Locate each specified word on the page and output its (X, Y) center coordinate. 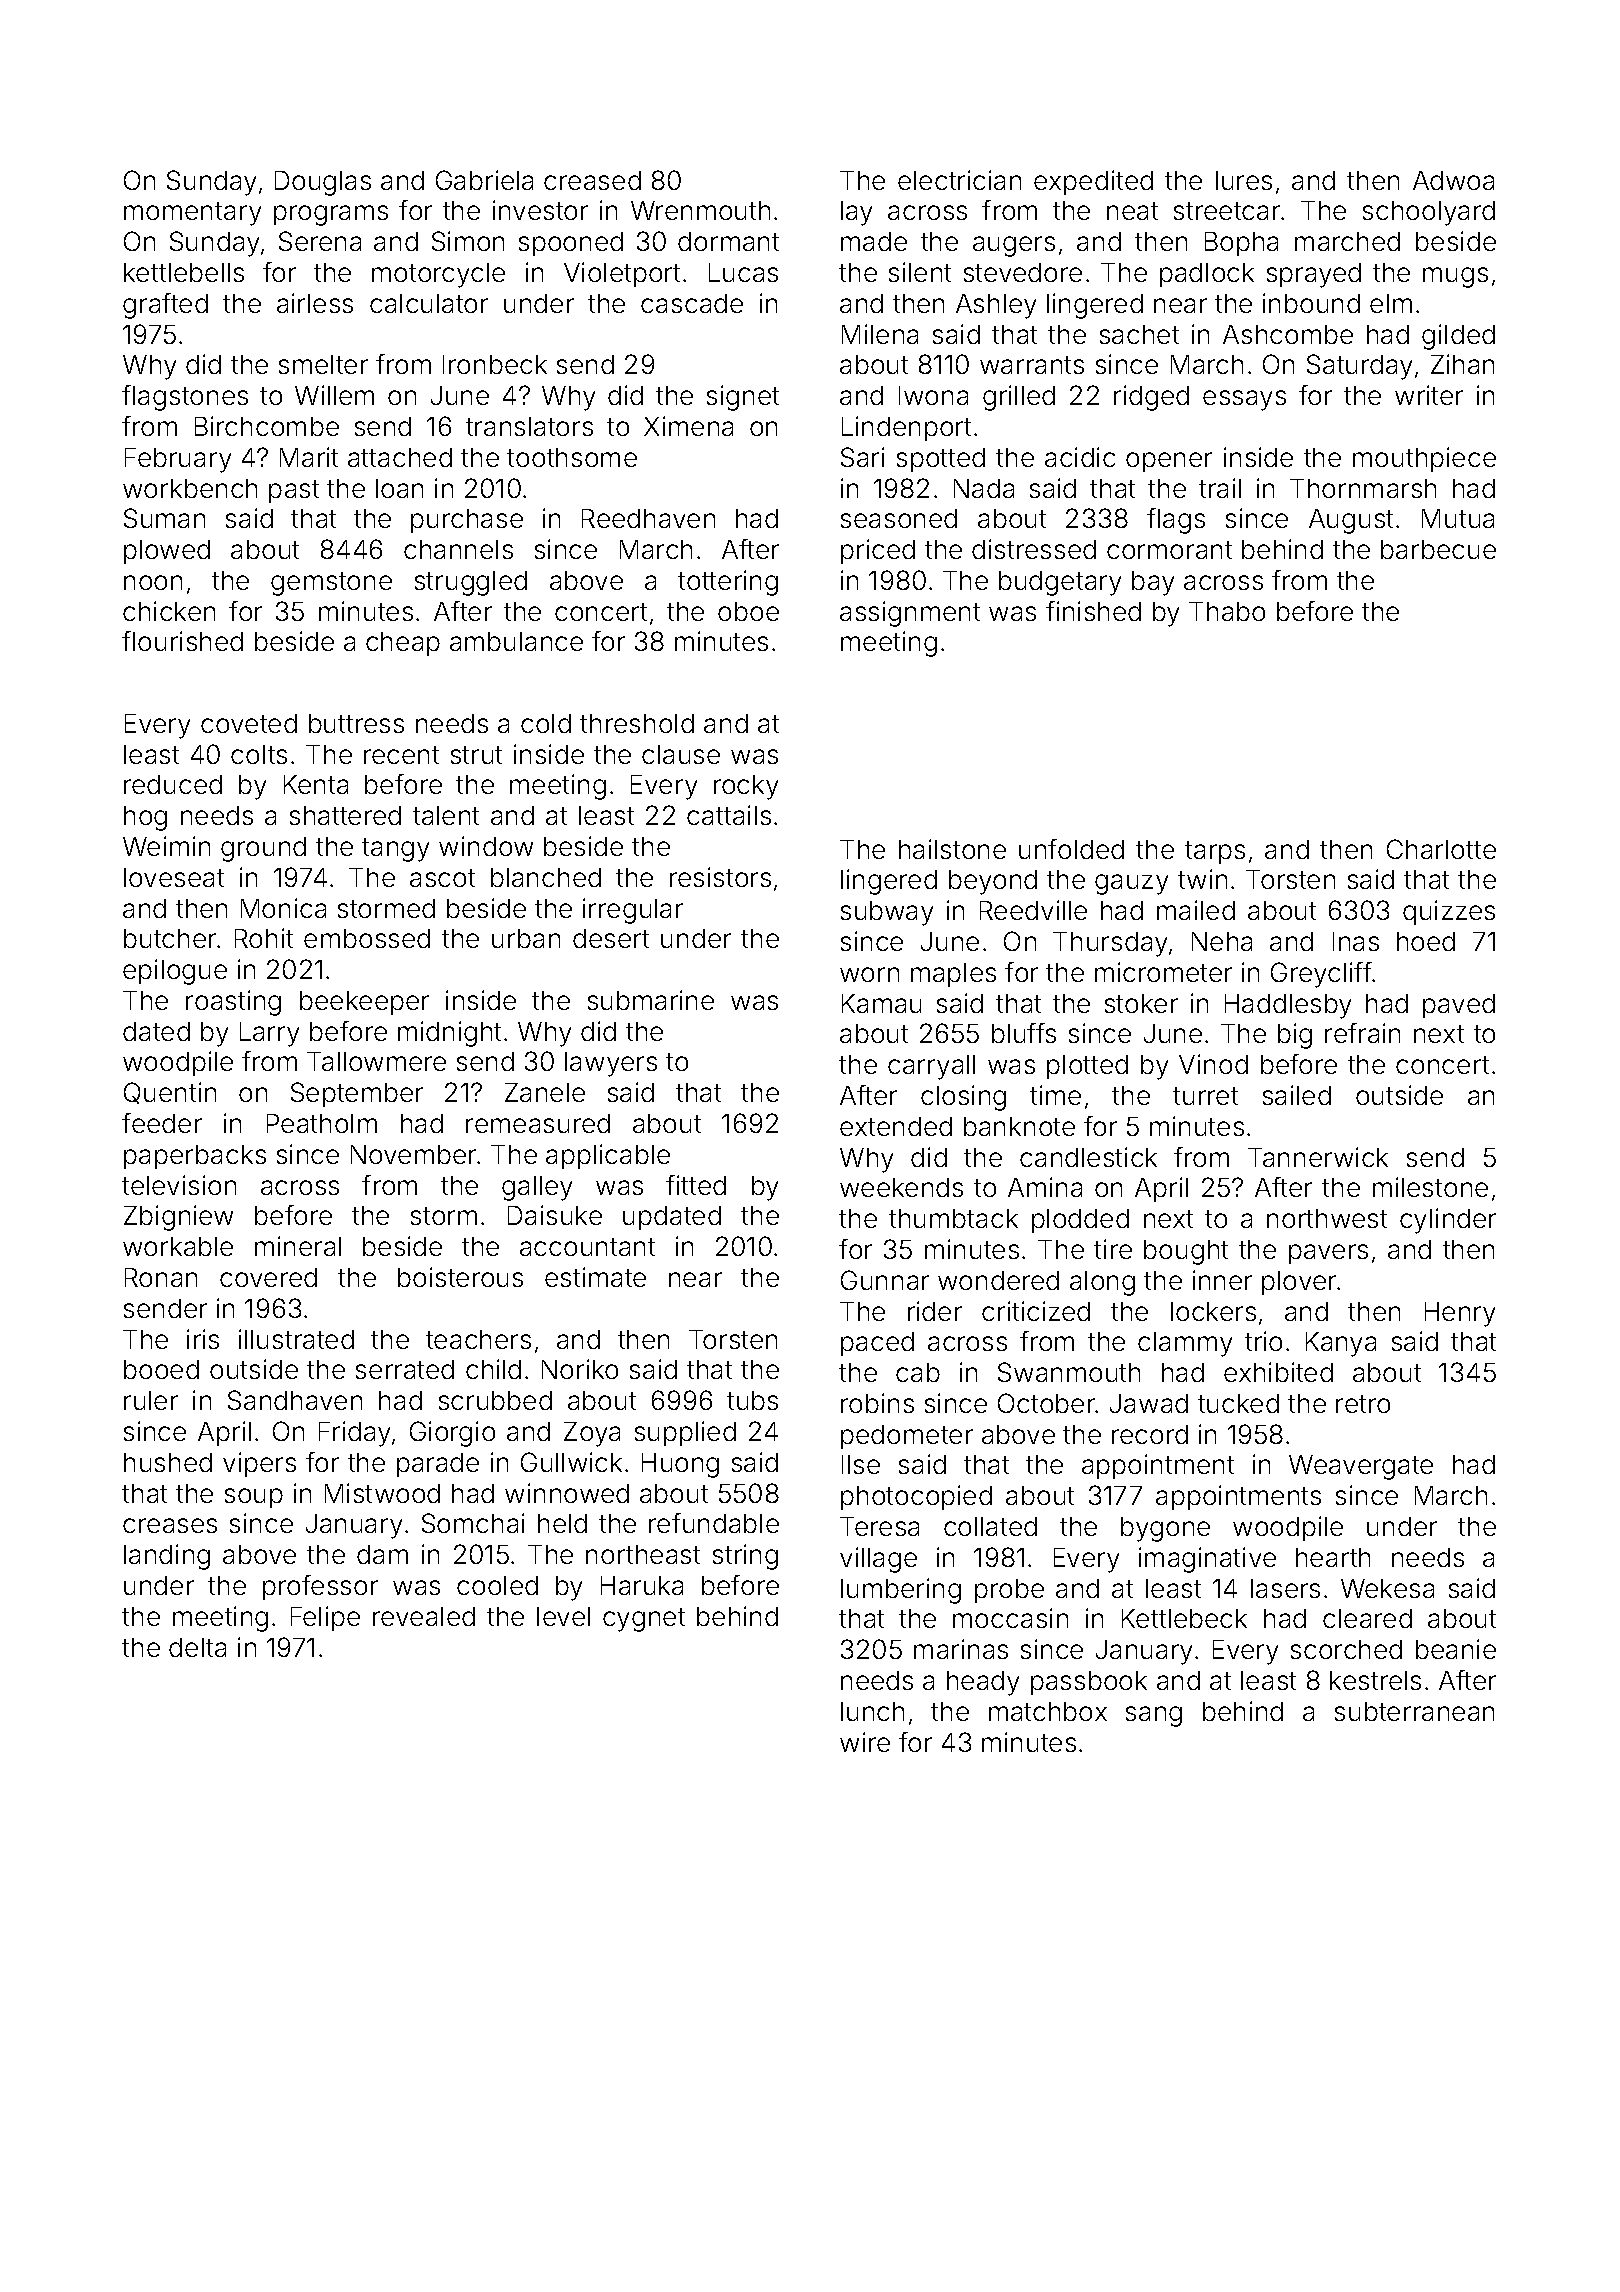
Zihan (1462, 364)
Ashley (996, 306)
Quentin (170, 1093)
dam (382, 1554)
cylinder (1448, 1221)
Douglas (323, 183)
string (745, 1557)
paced (877, 1344)
